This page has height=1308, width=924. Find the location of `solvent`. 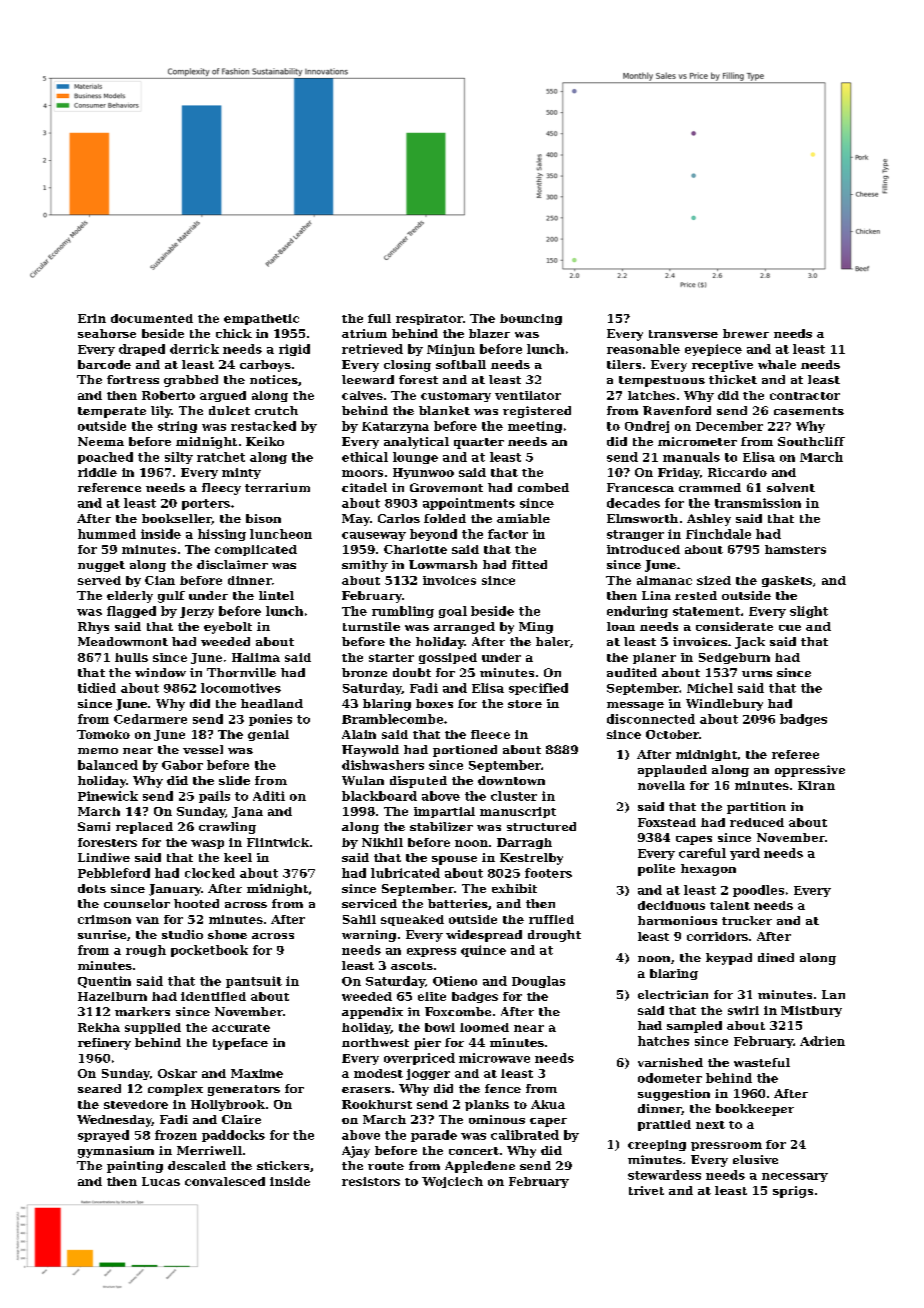

solvent is located at coordinates (791, 487).
